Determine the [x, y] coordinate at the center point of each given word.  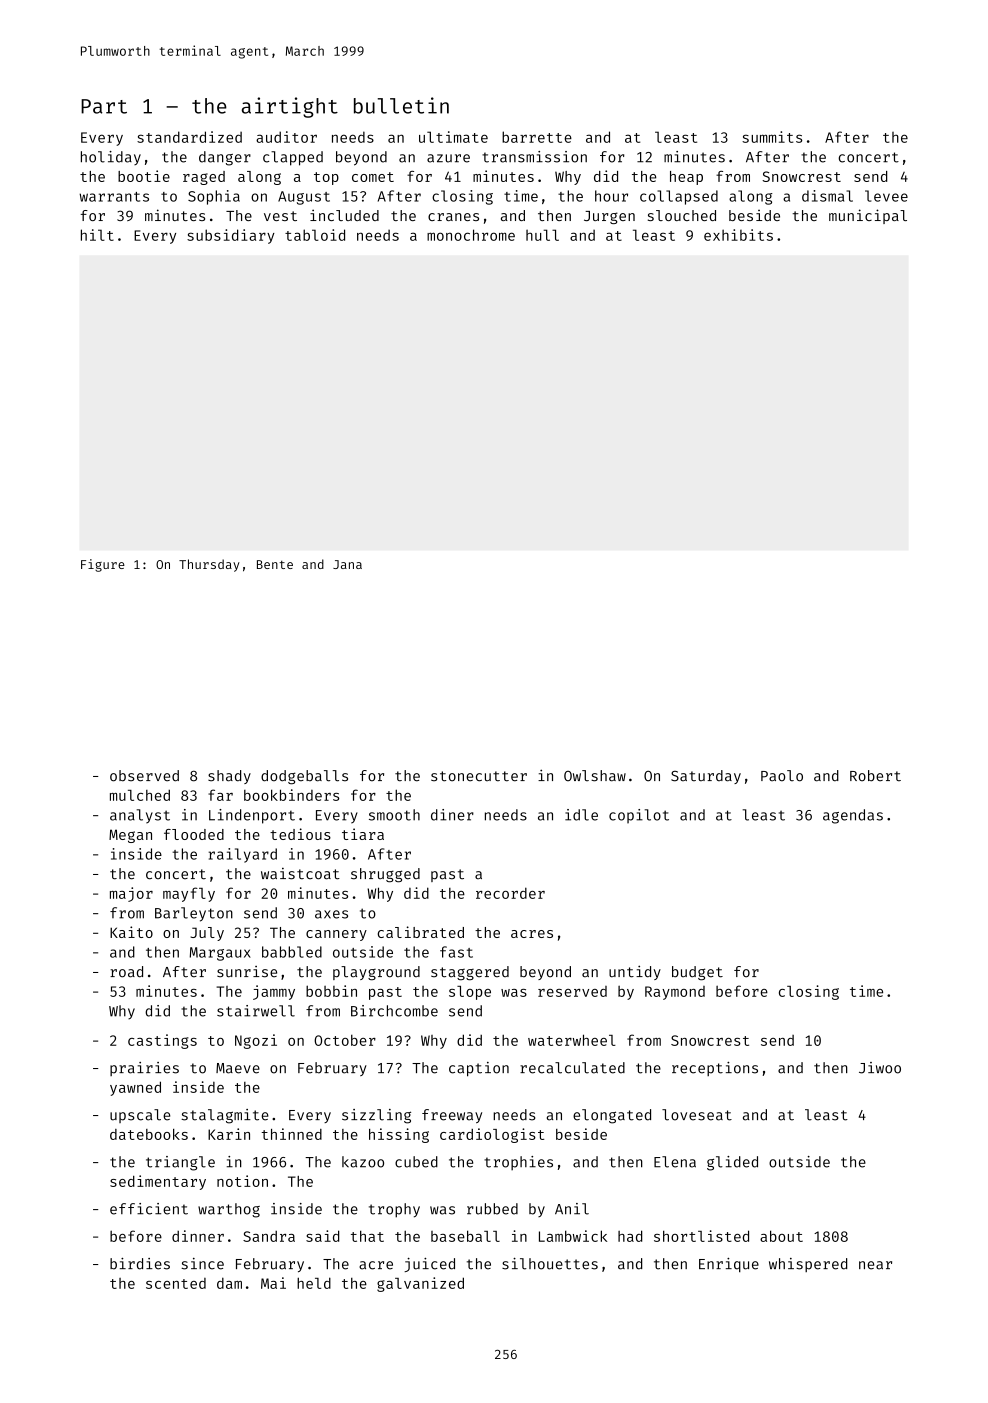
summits [772, 137]
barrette [537, 137]
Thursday [209, 565]
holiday [111, 158]
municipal [868, 216]
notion [242, 1181]
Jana [347, 564]
